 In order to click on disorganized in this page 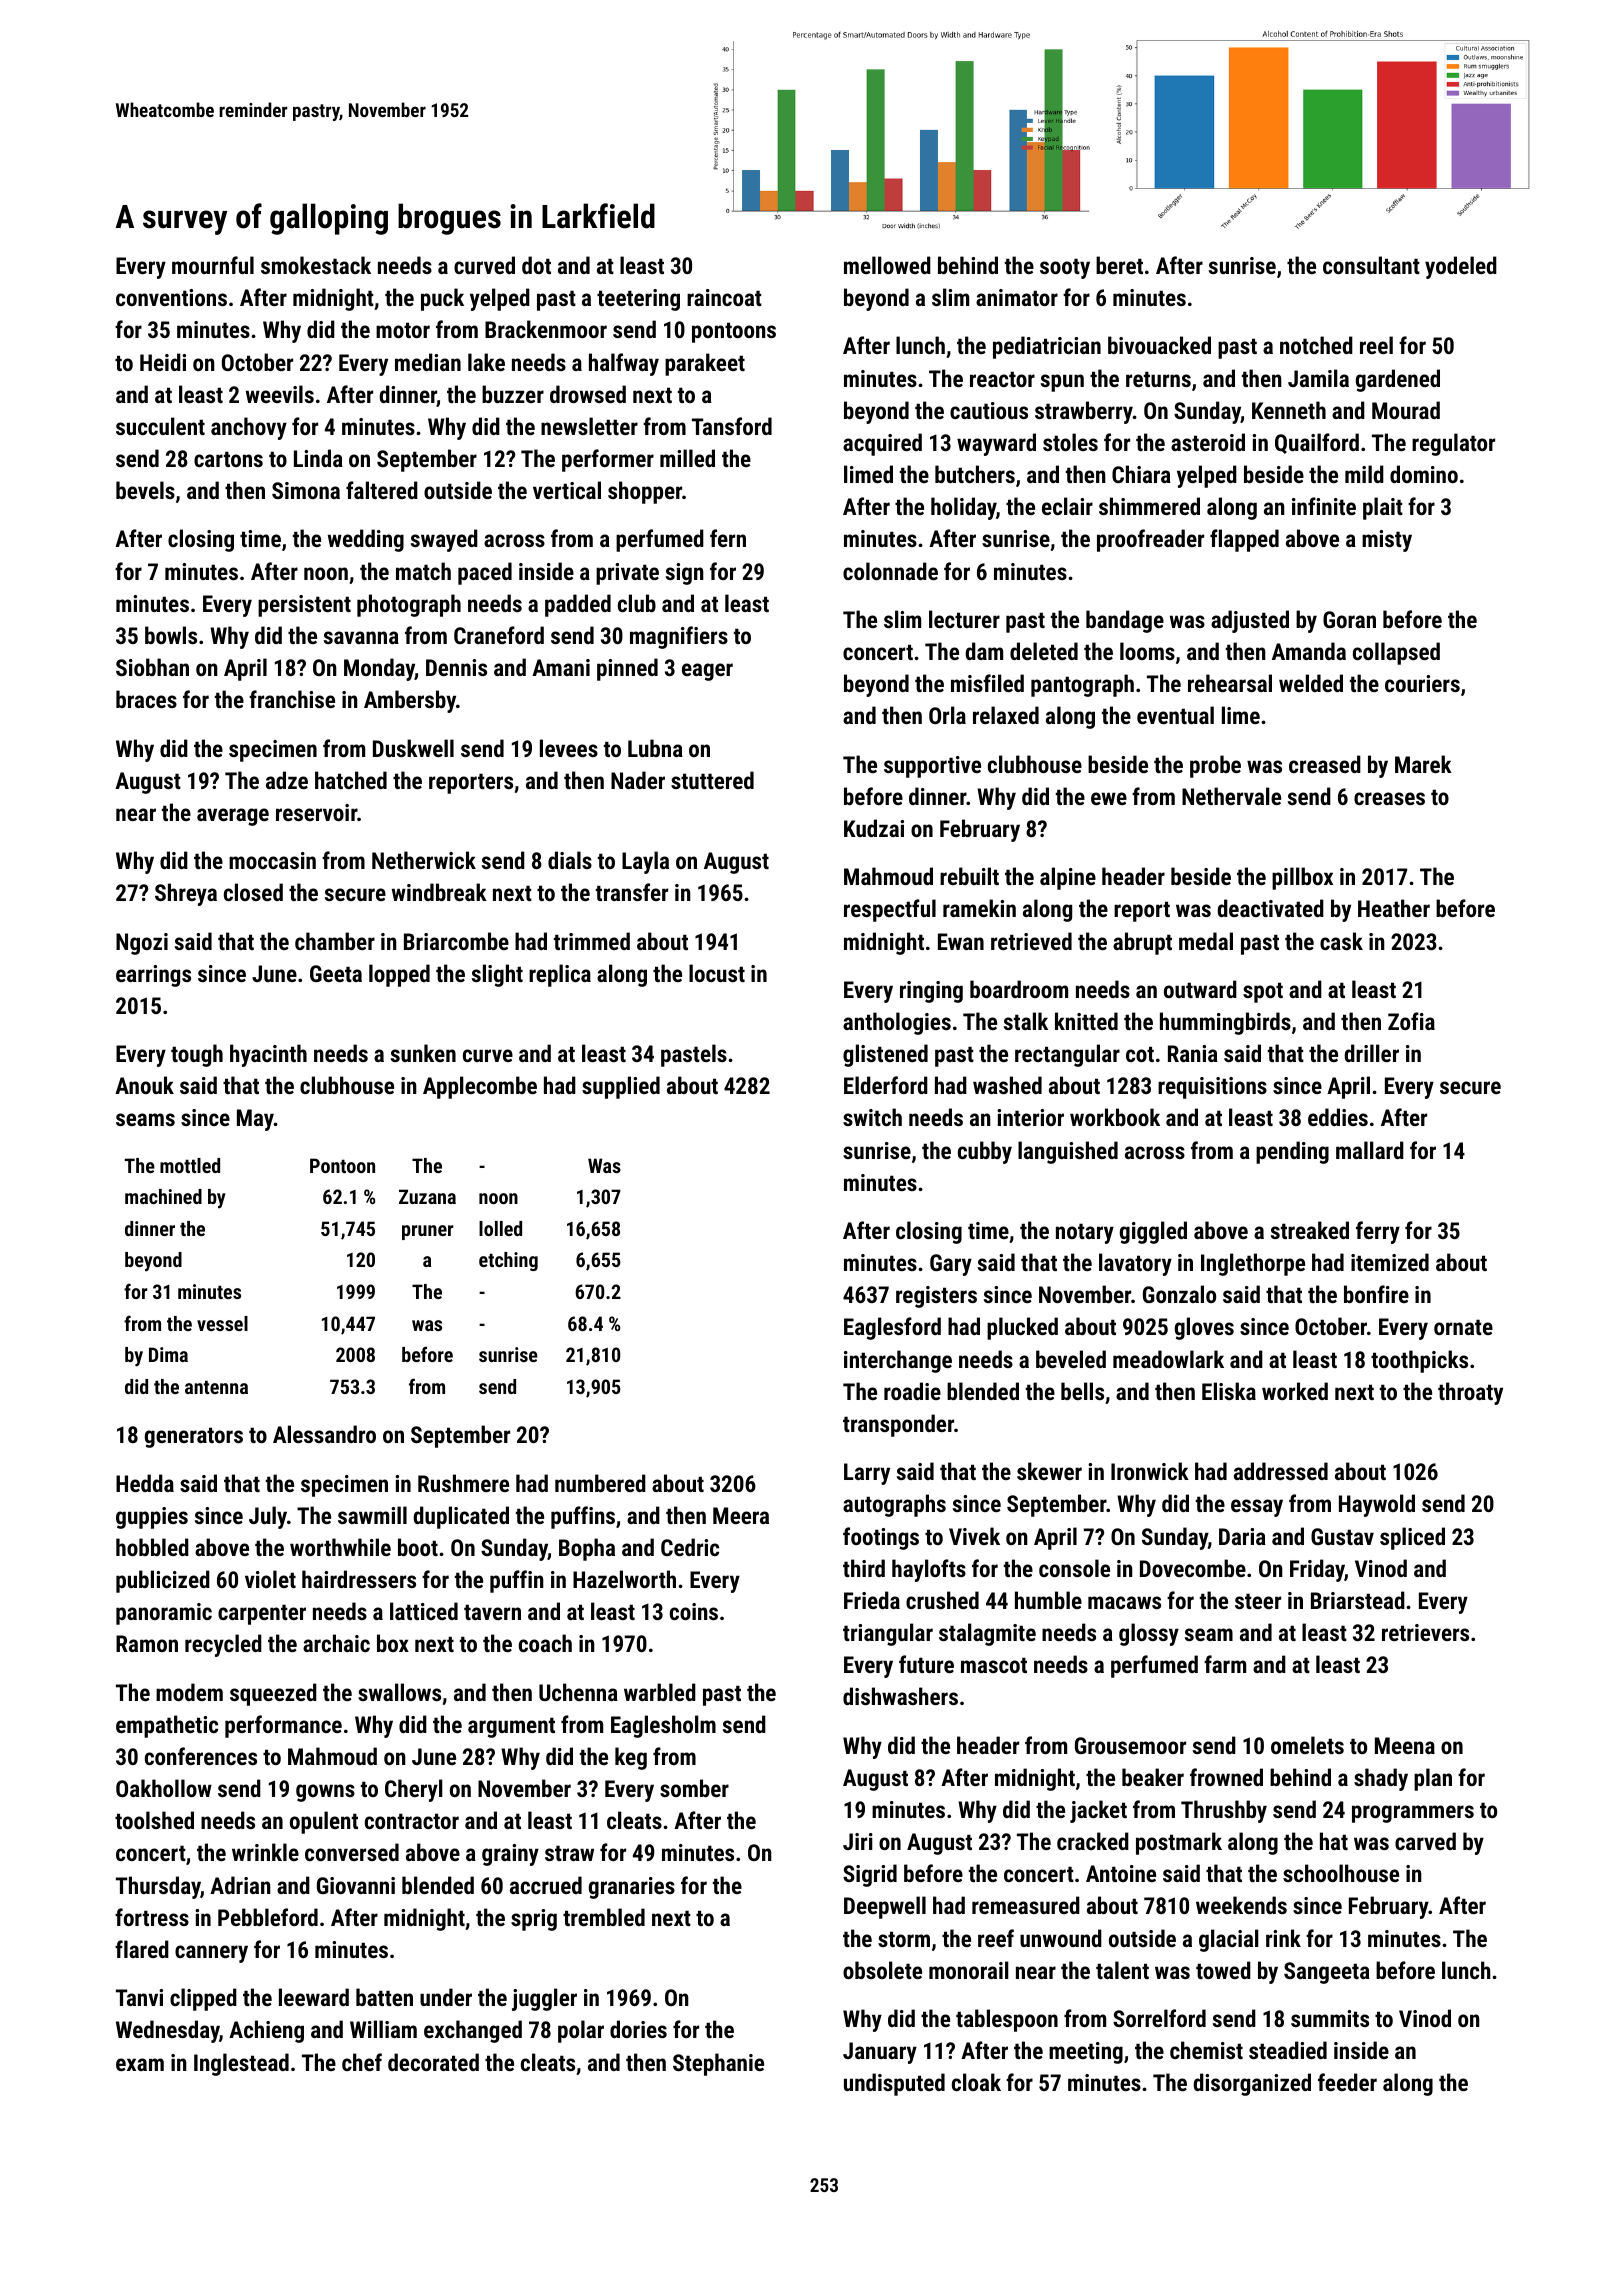, I will do `click(1252, 2084)`.
